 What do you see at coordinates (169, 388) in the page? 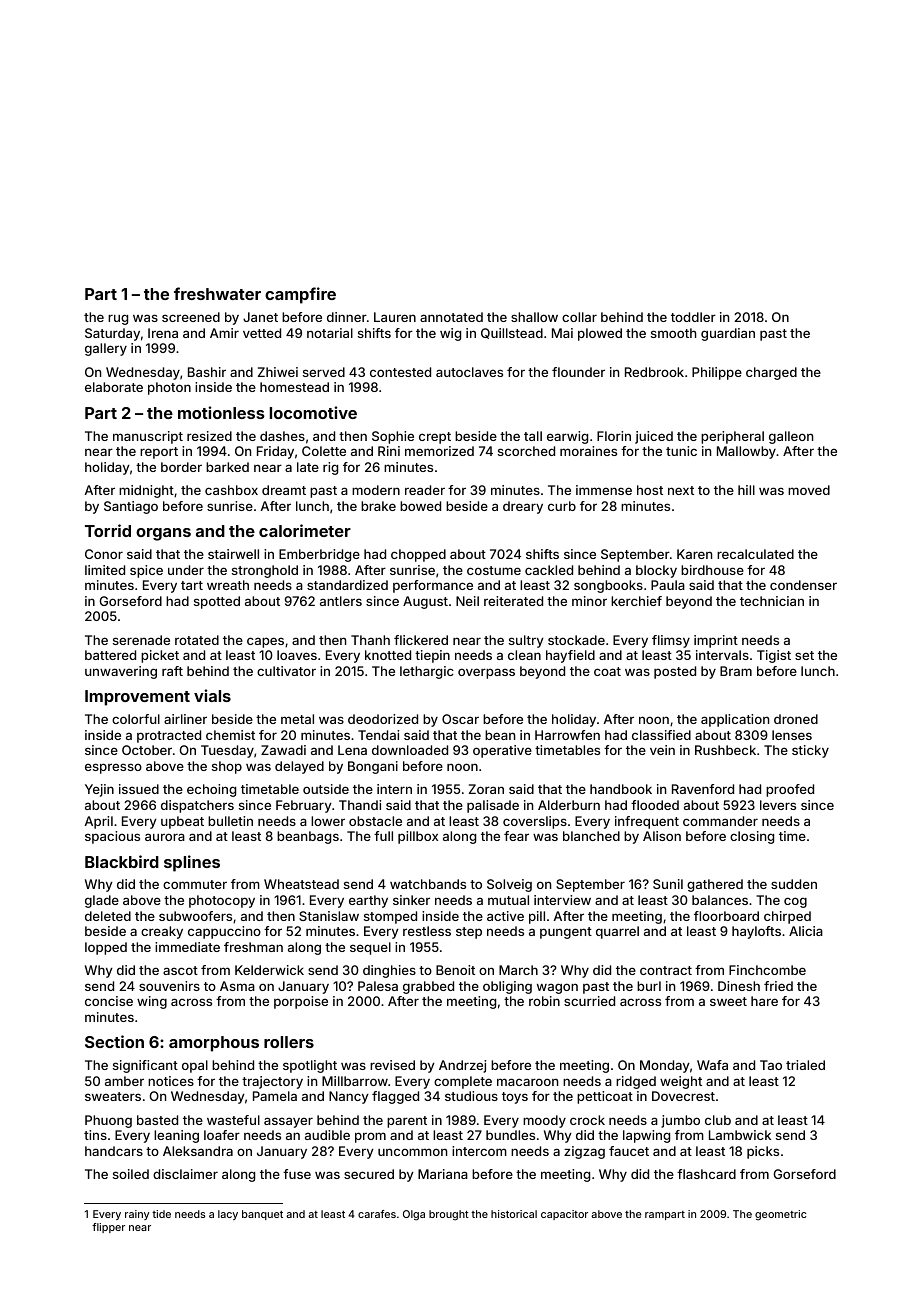
I see `photon` at bounding box center [169, 388].
